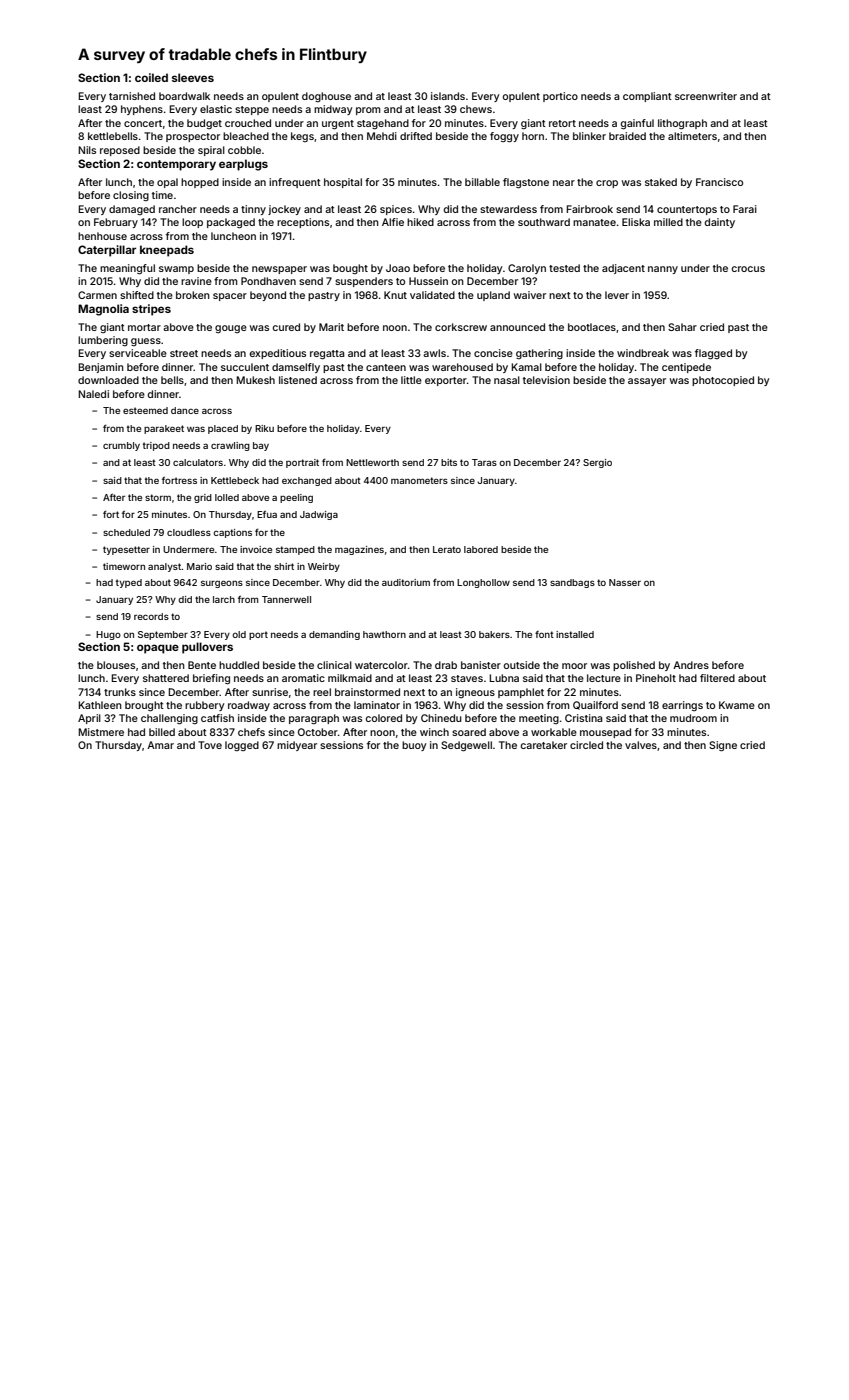 The height and width of the image is (1400, 849). I want to click on Signe, so click(723, 746).
